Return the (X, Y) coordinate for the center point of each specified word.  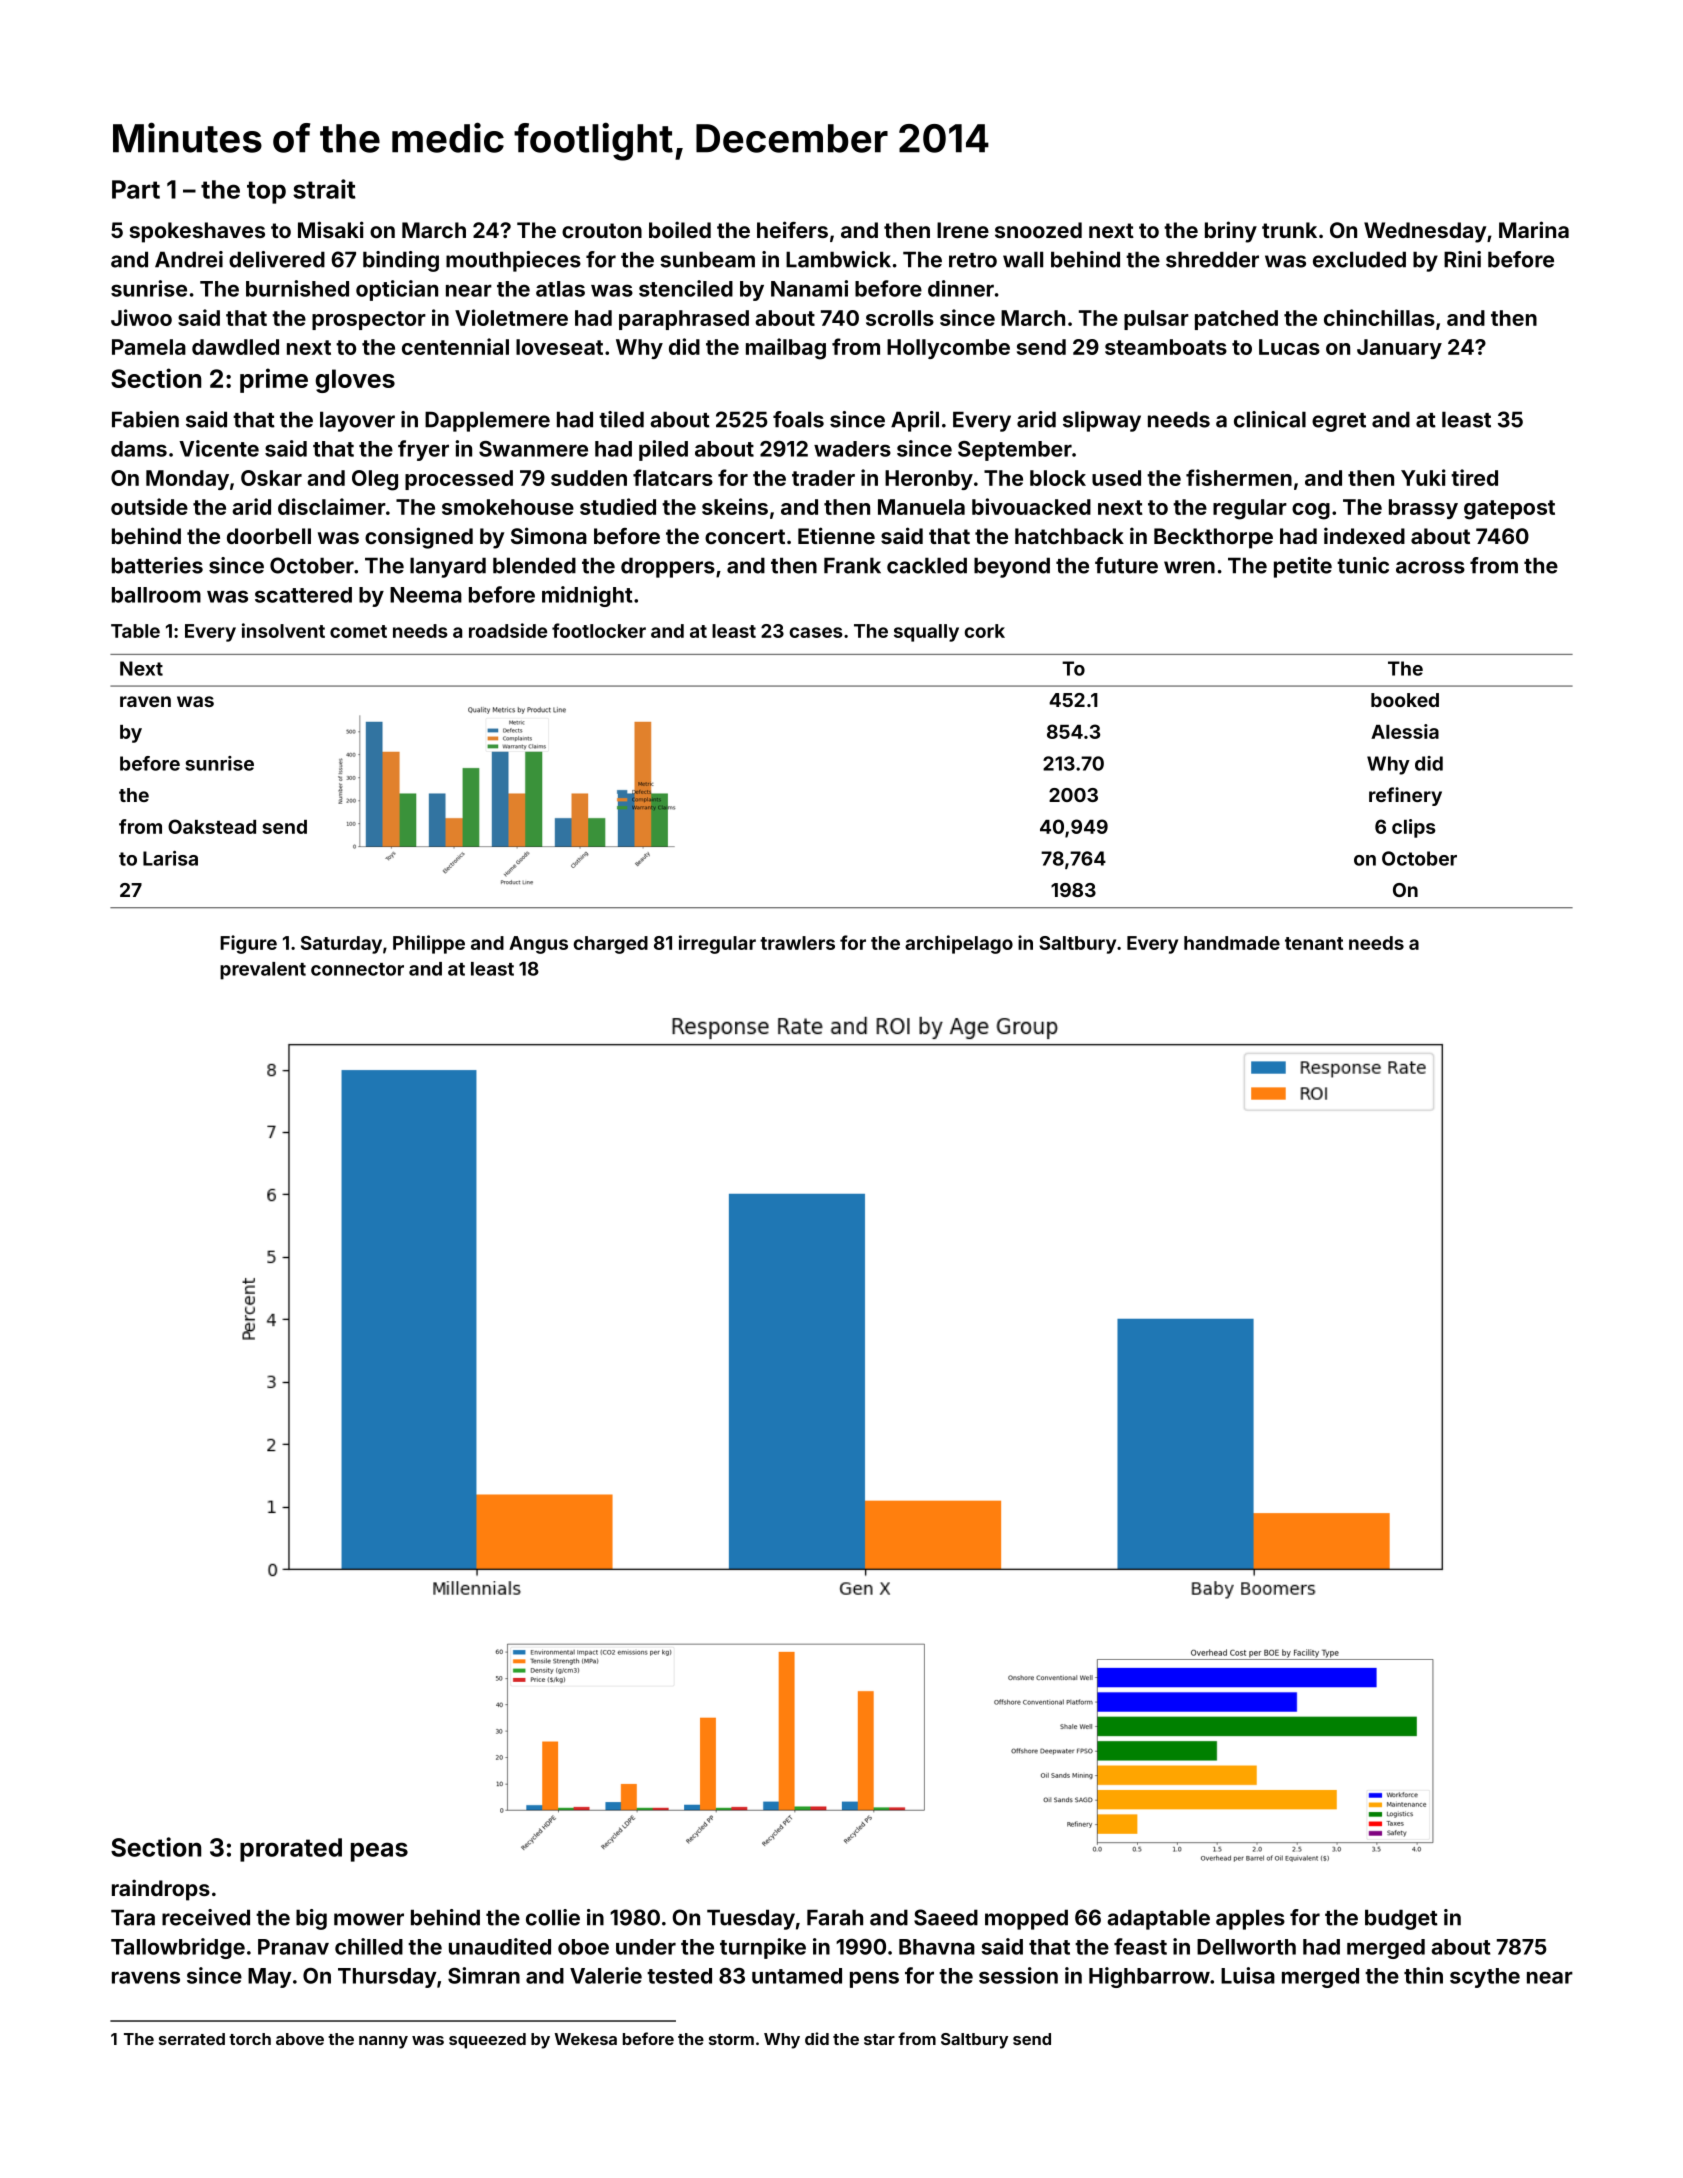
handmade (1232, 943)
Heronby (929, 480)
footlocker (599, 630)
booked (1405, 700)
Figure (248, 944)
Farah (835, 1917)
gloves (355, 381)
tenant (1314, 943)
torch (250, 2039)
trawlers (797, 943)
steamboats (1166, 347)
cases (816, 632)
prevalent (263, 971)
